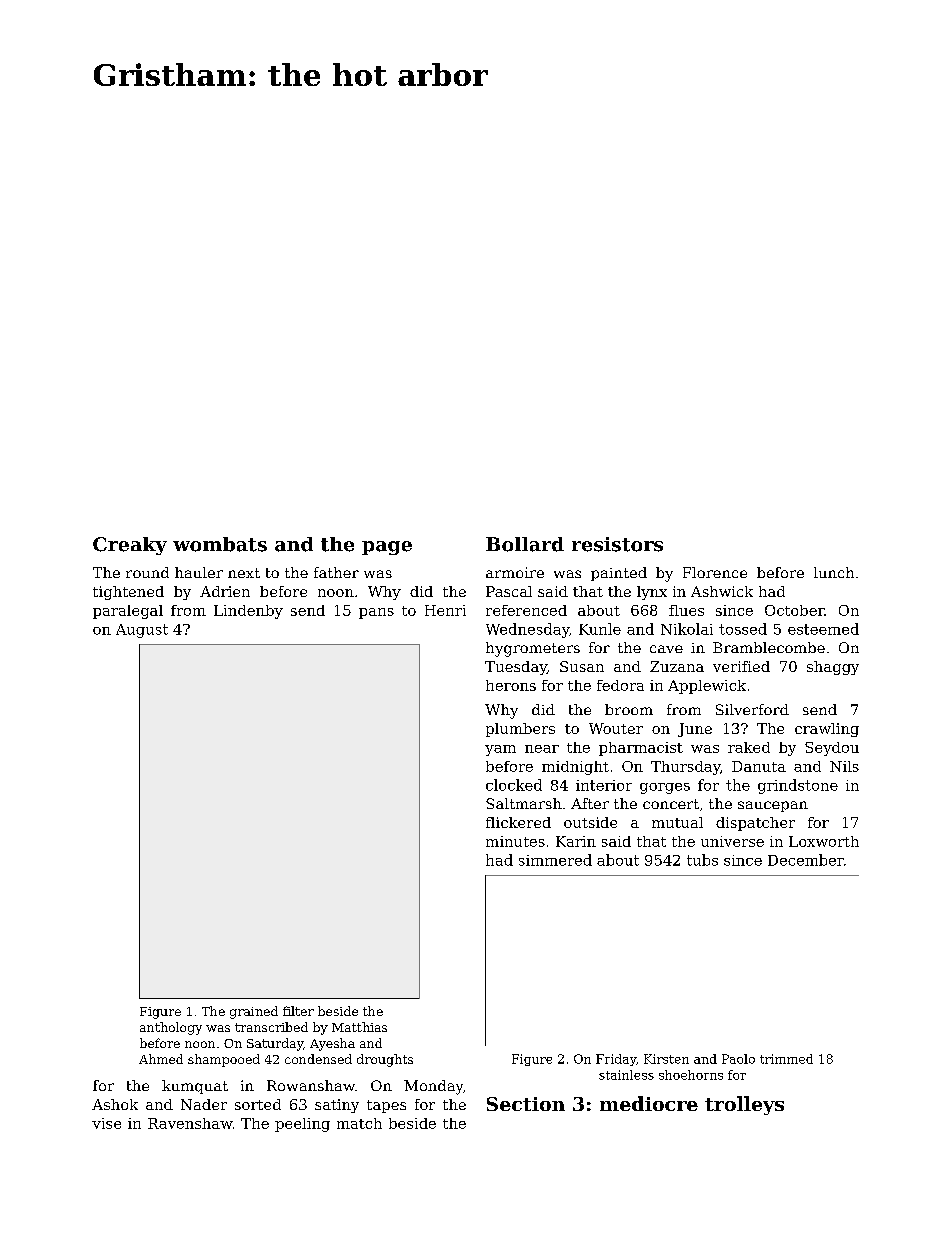  I want to click on Bollard, so click(525, 544).
